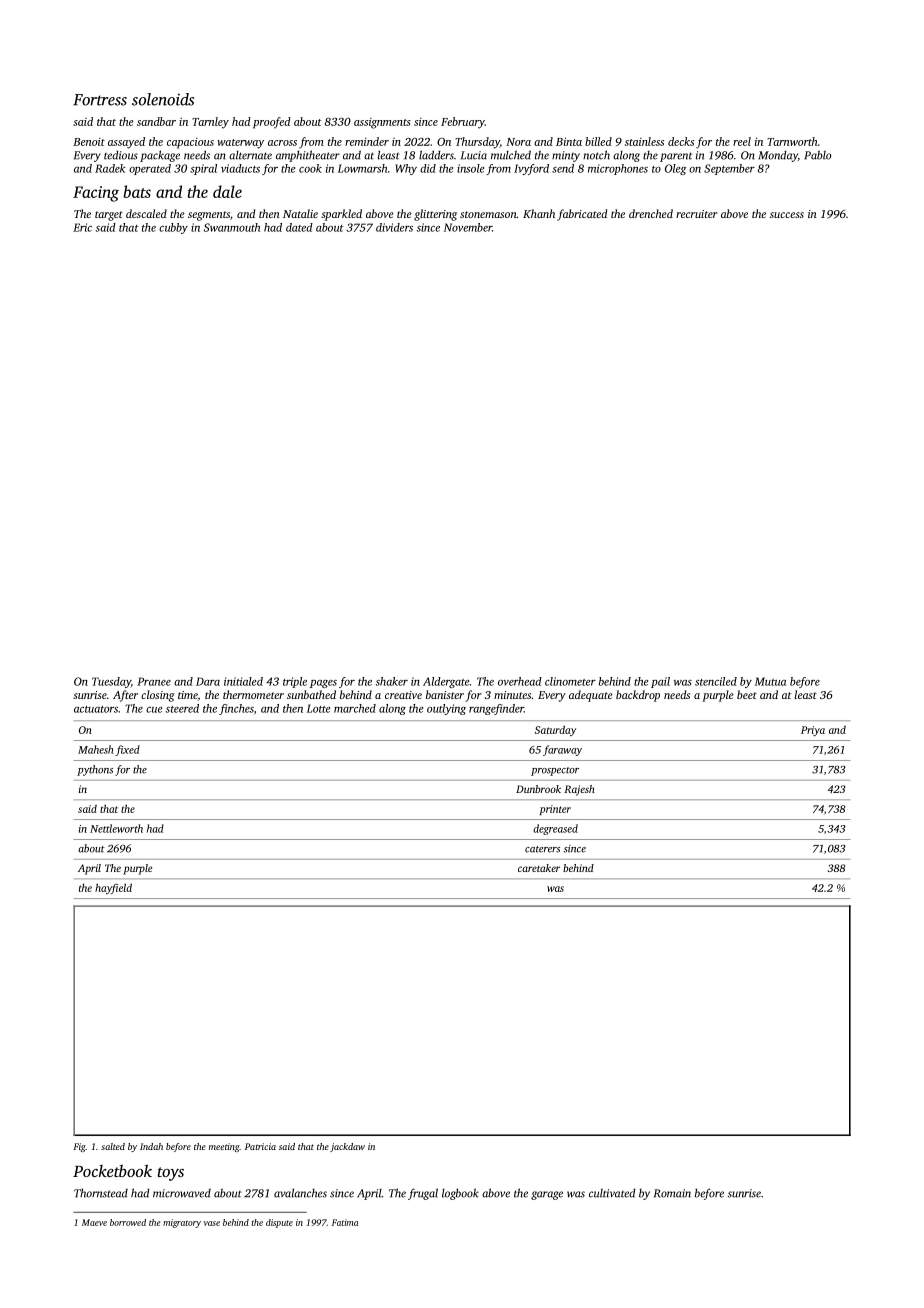 The height and width of the page is (1308, 924). I want to click on sunbathed, so click(311, 694).
